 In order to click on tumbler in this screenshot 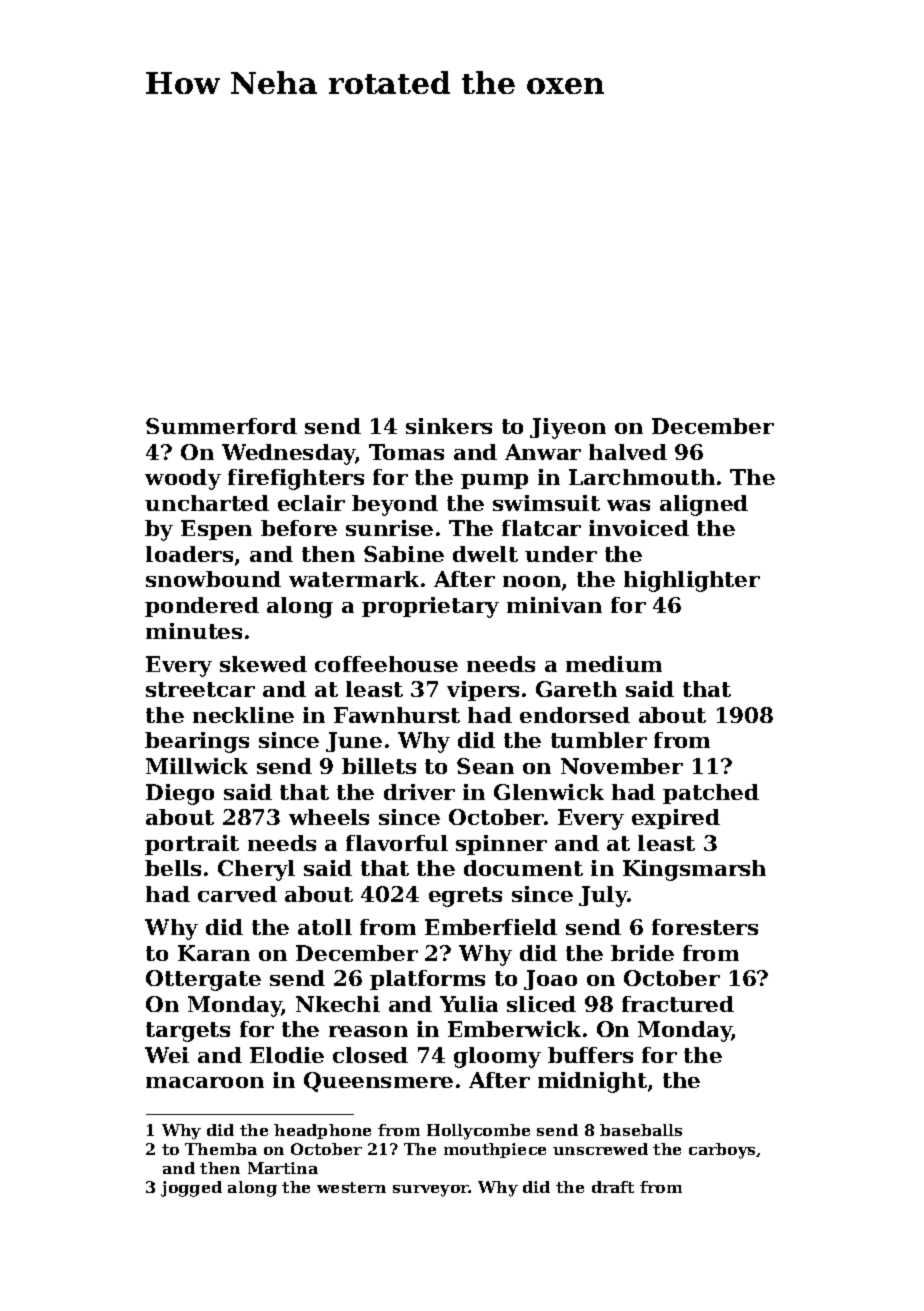, I will do `click(599, 740)`.
